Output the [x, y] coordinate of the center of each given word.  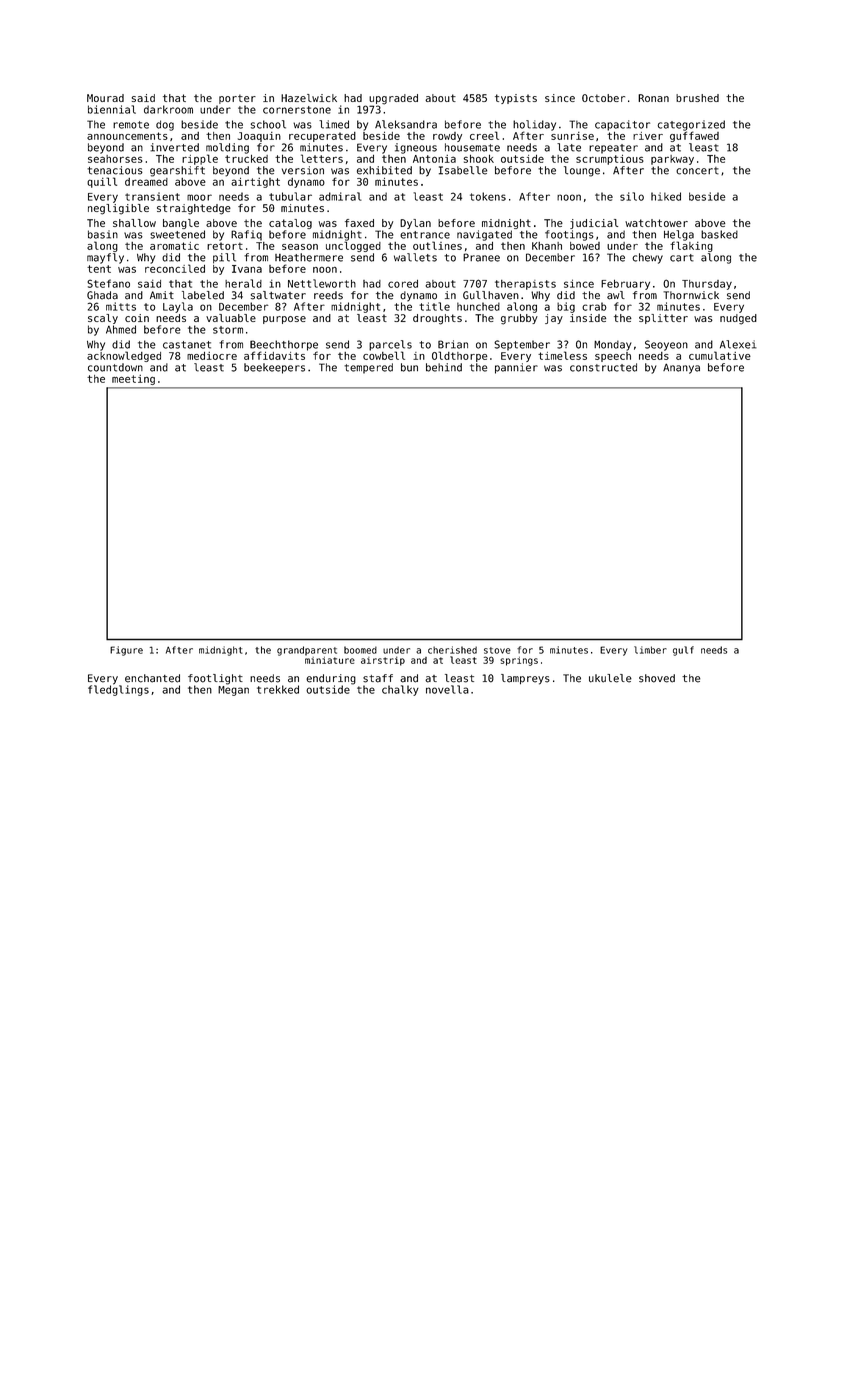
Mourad [105, 98]
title [434, 306]
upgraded [393, 99]
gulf [683, 651]
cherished [452, 650]
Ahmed [121, 329]
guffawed [694, 136]
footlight [215, 679]
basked [719, 234]
